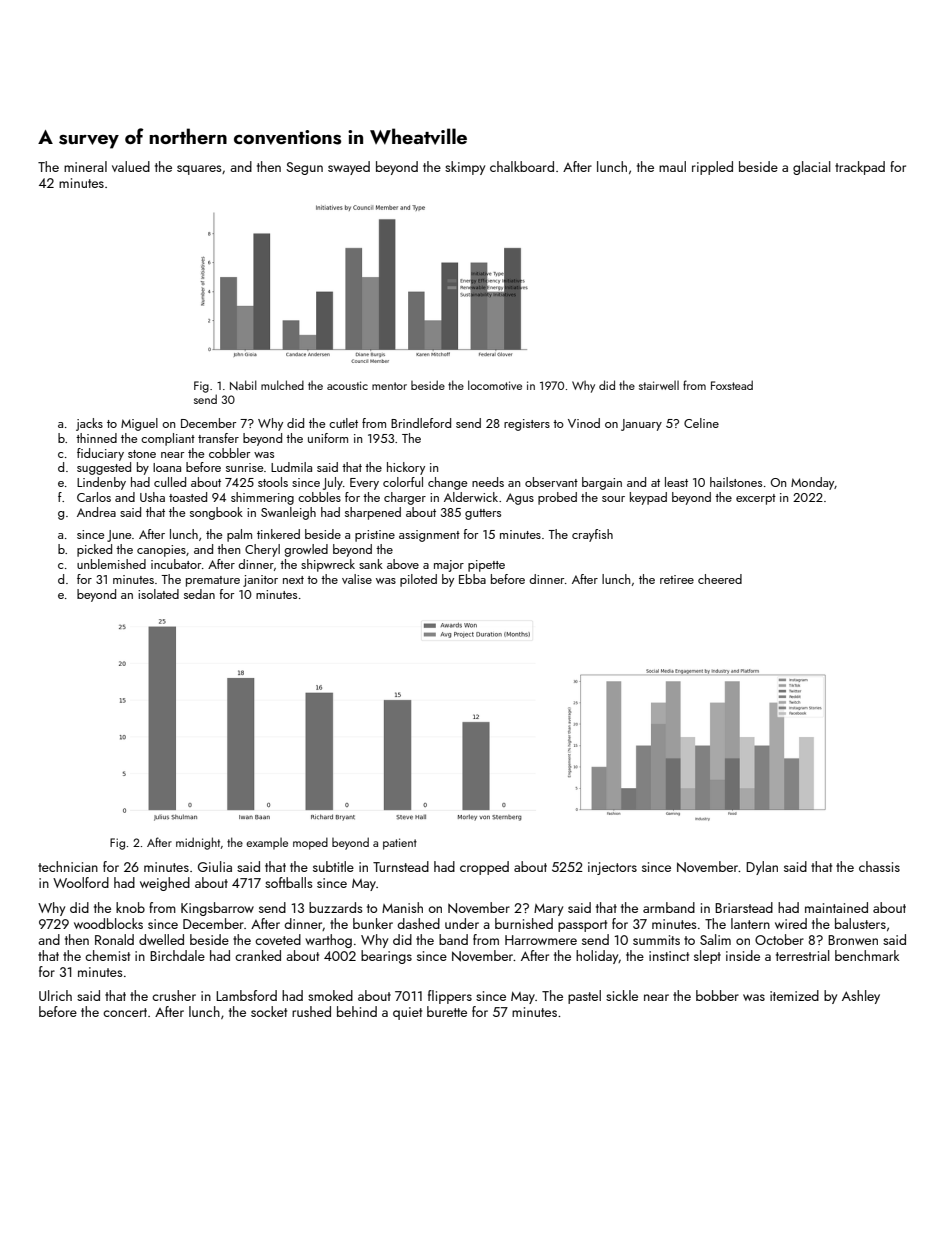  What do you see at coordinates (199, 170) in the screenshot?
I see `squares` at bounding box center [199, 170].
